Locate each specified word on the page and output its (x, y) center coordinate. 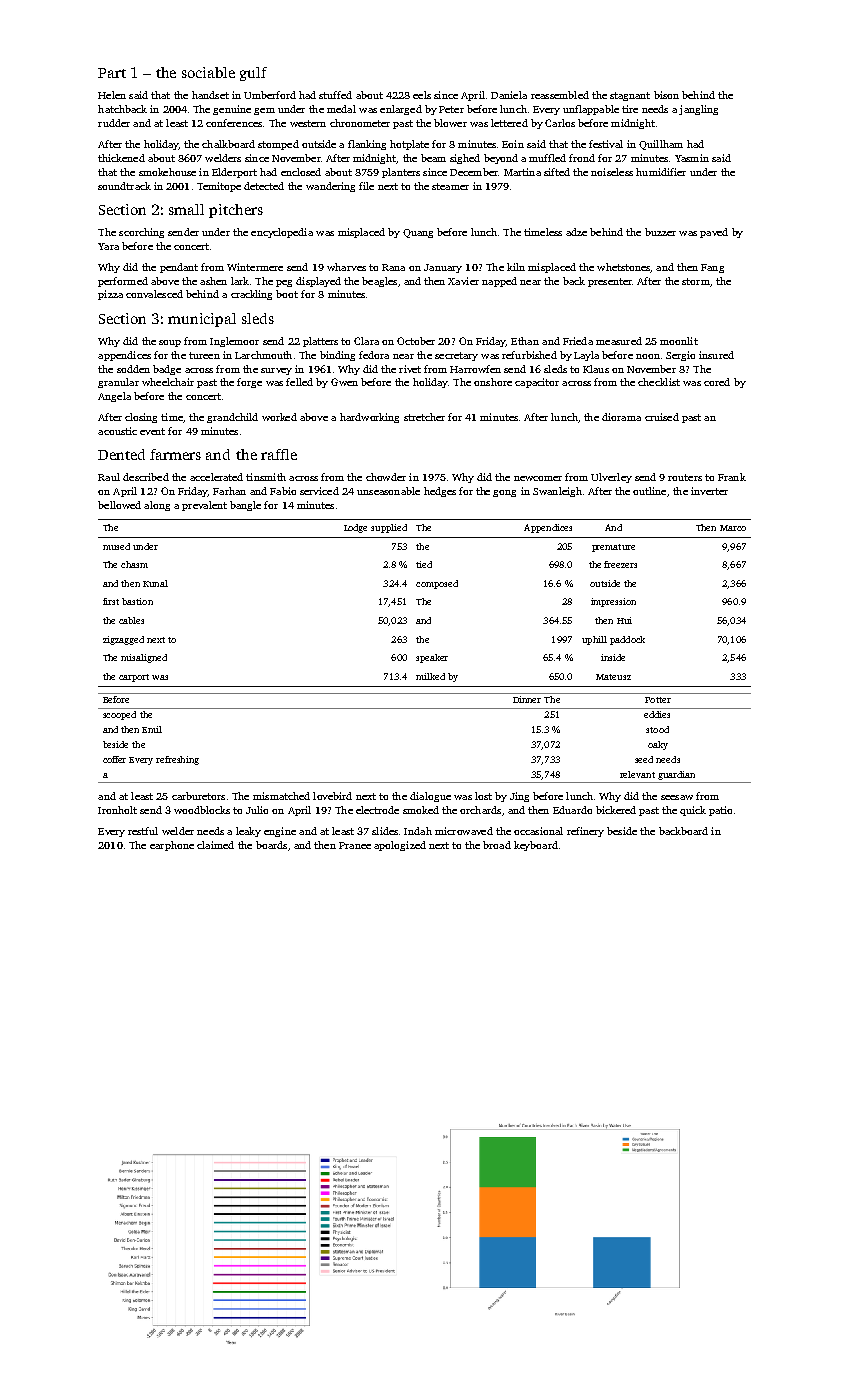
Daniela (509, 95)
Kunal (155, 583)
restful (143, 831)
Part (112, 73)
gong (504, 493)
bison (666, 95)
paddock (627, 640)
